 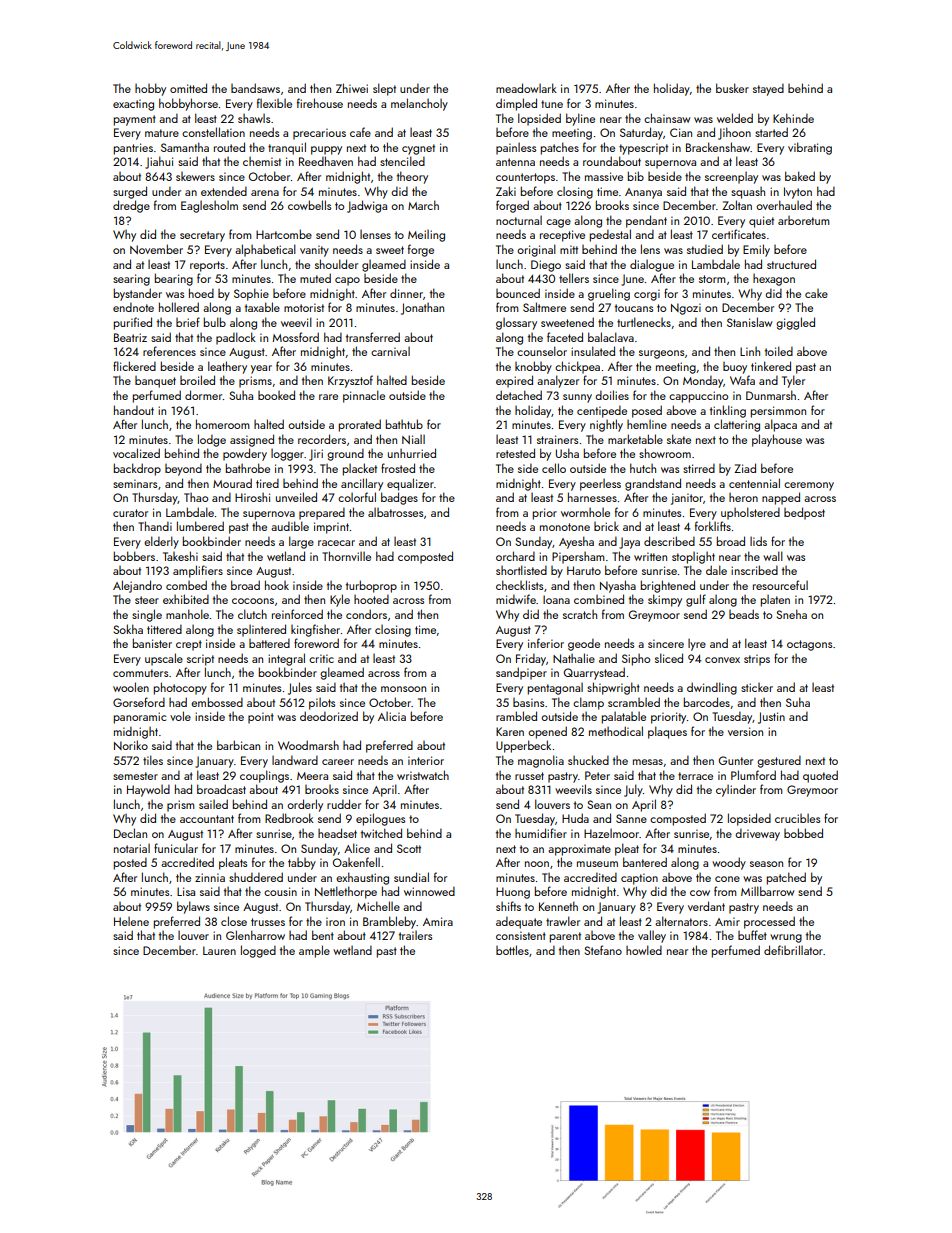 What do you see at coordinates (131, 921) in the screenshot?
I see `Helene` at bounding box center [131, 921].
